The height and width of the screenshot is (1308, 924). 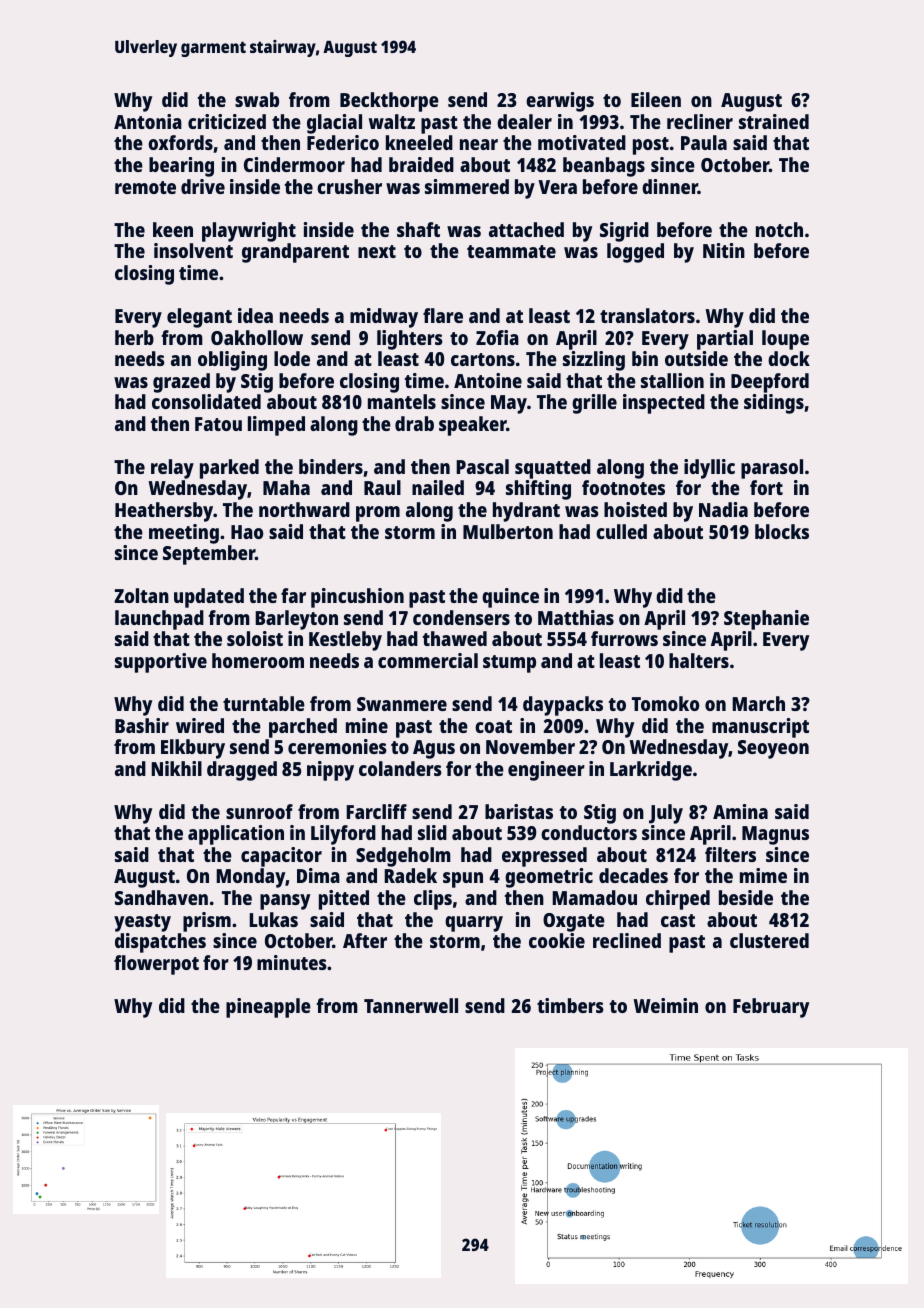 What do you see at coordinates (411, 1005) in the screenshot?
I see `Tannerwell` at bounding box center [411, 1005].
